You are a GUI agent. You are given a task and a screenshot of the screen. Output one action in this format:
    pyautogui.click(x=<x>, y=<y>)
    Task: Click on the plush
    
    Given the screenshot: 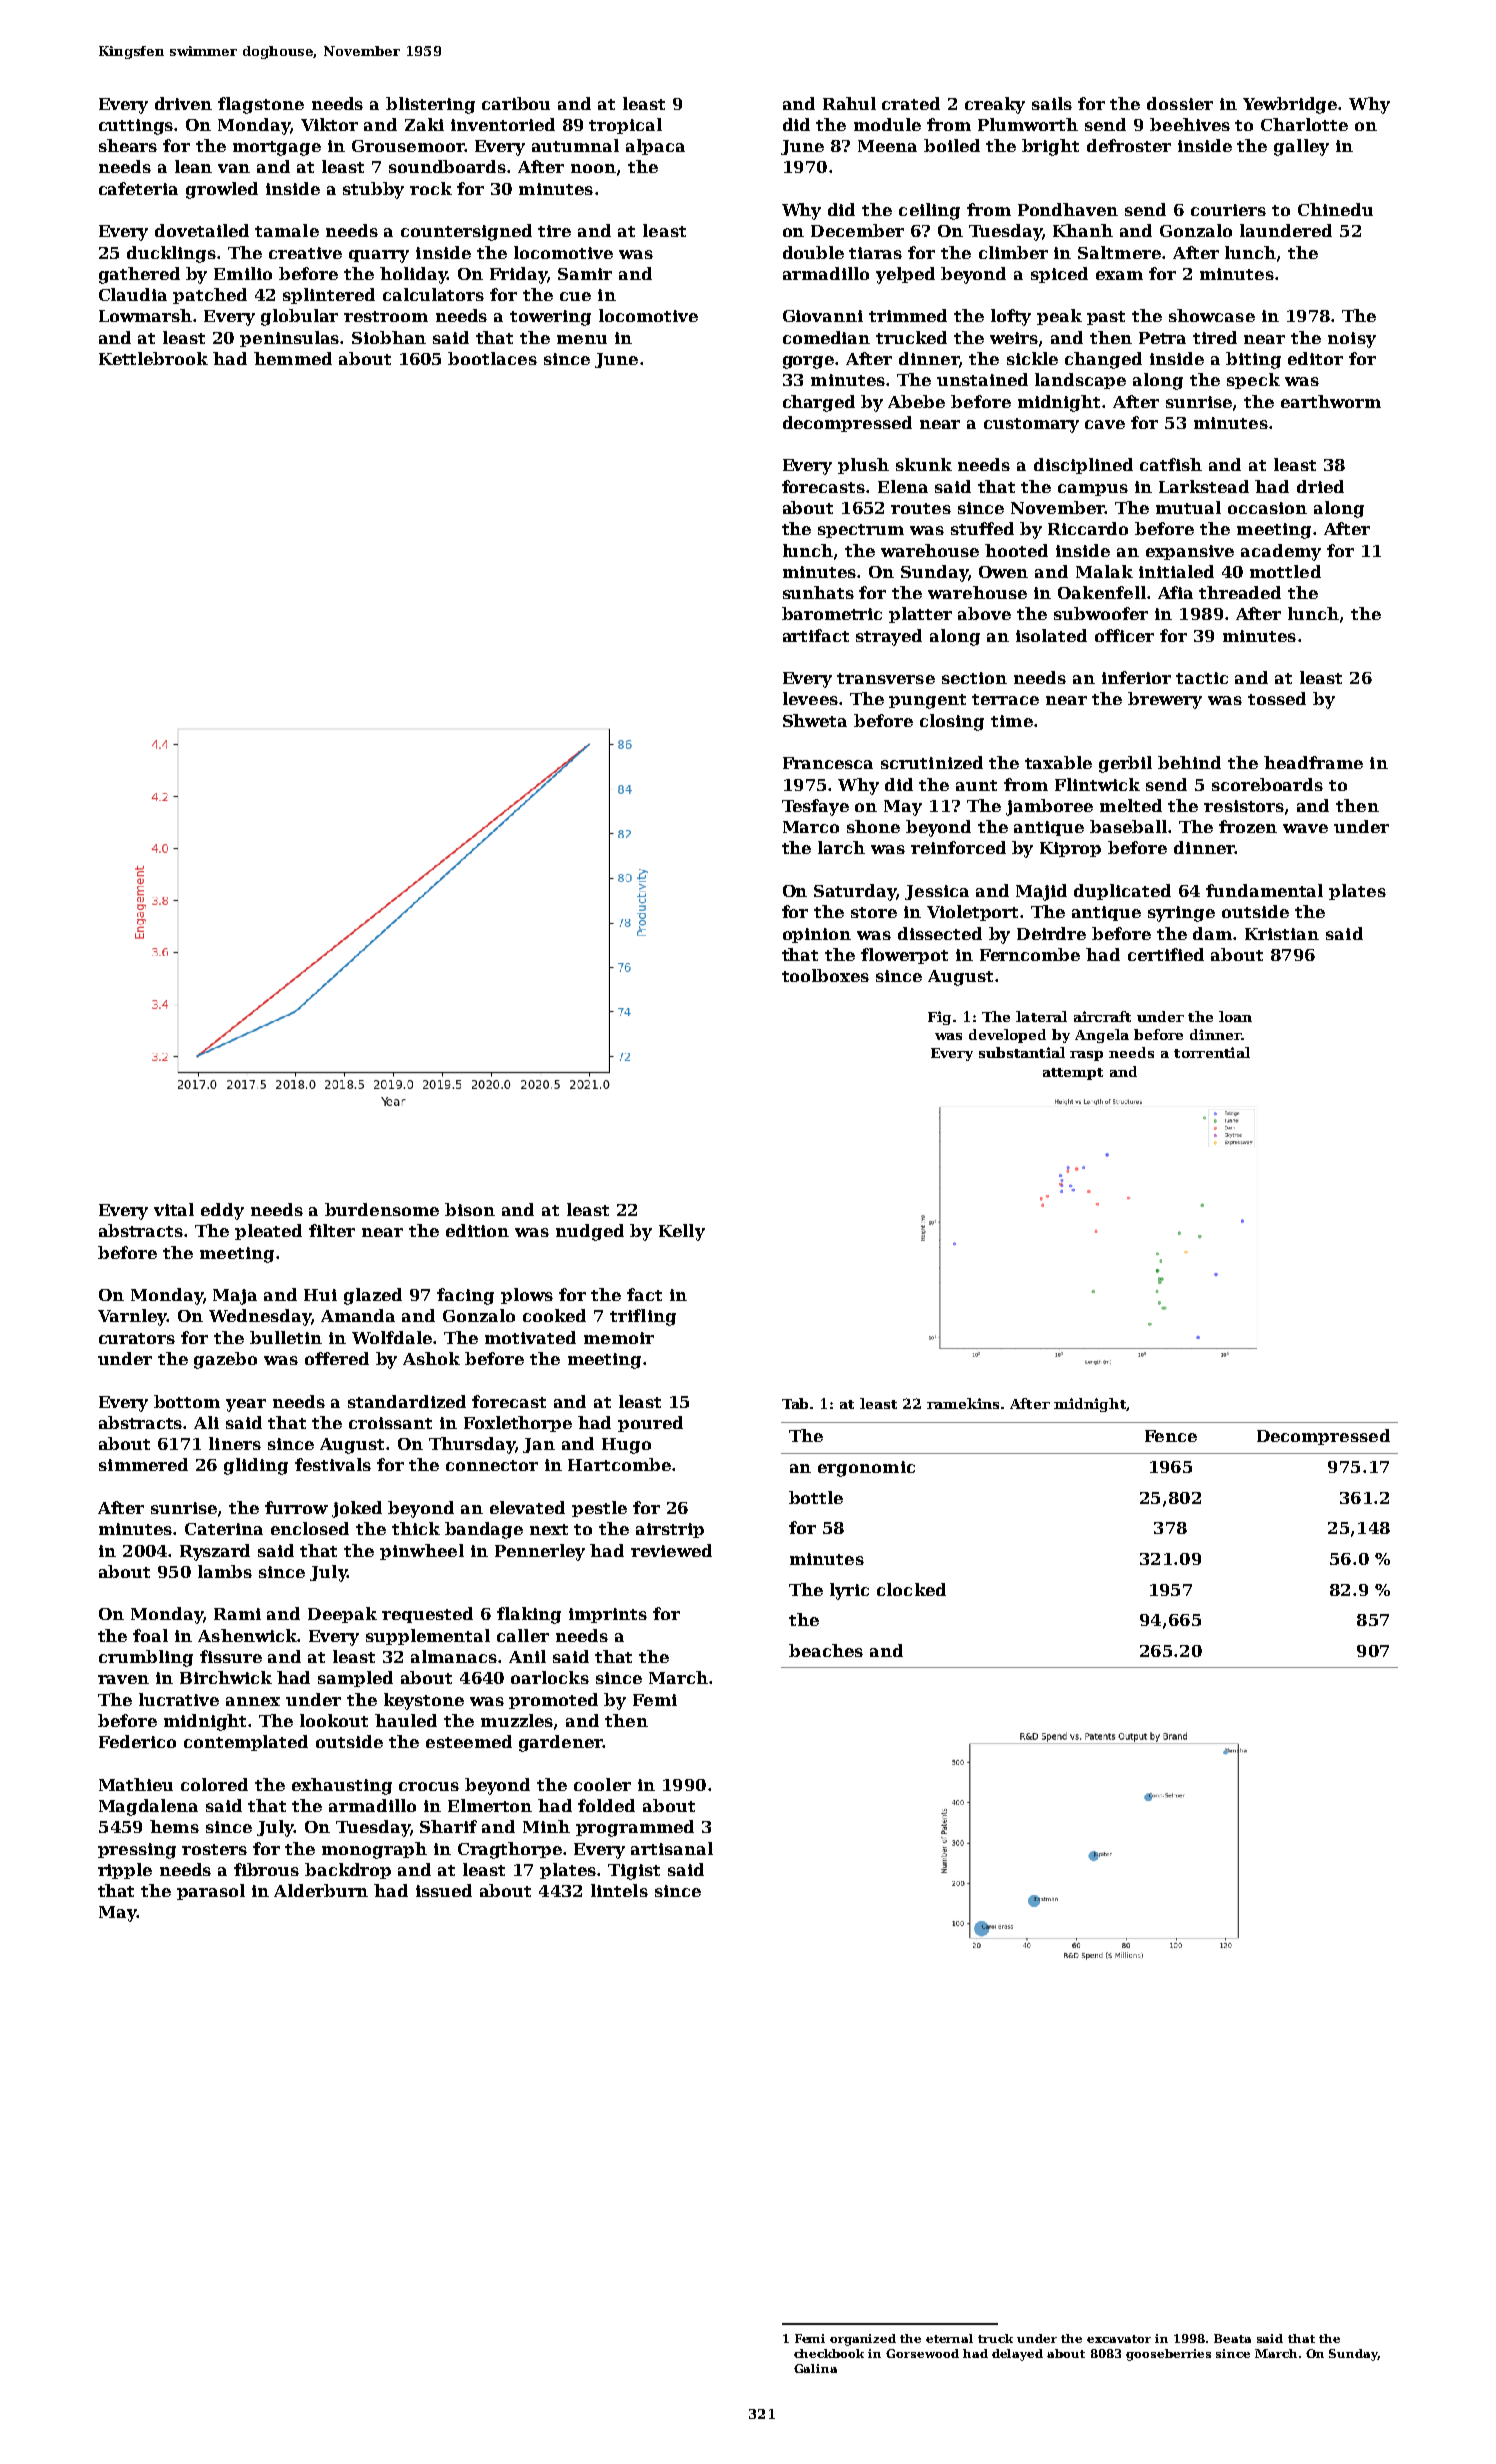 What is the action you would take?
    pyautogui.click(x=863, y=466)
